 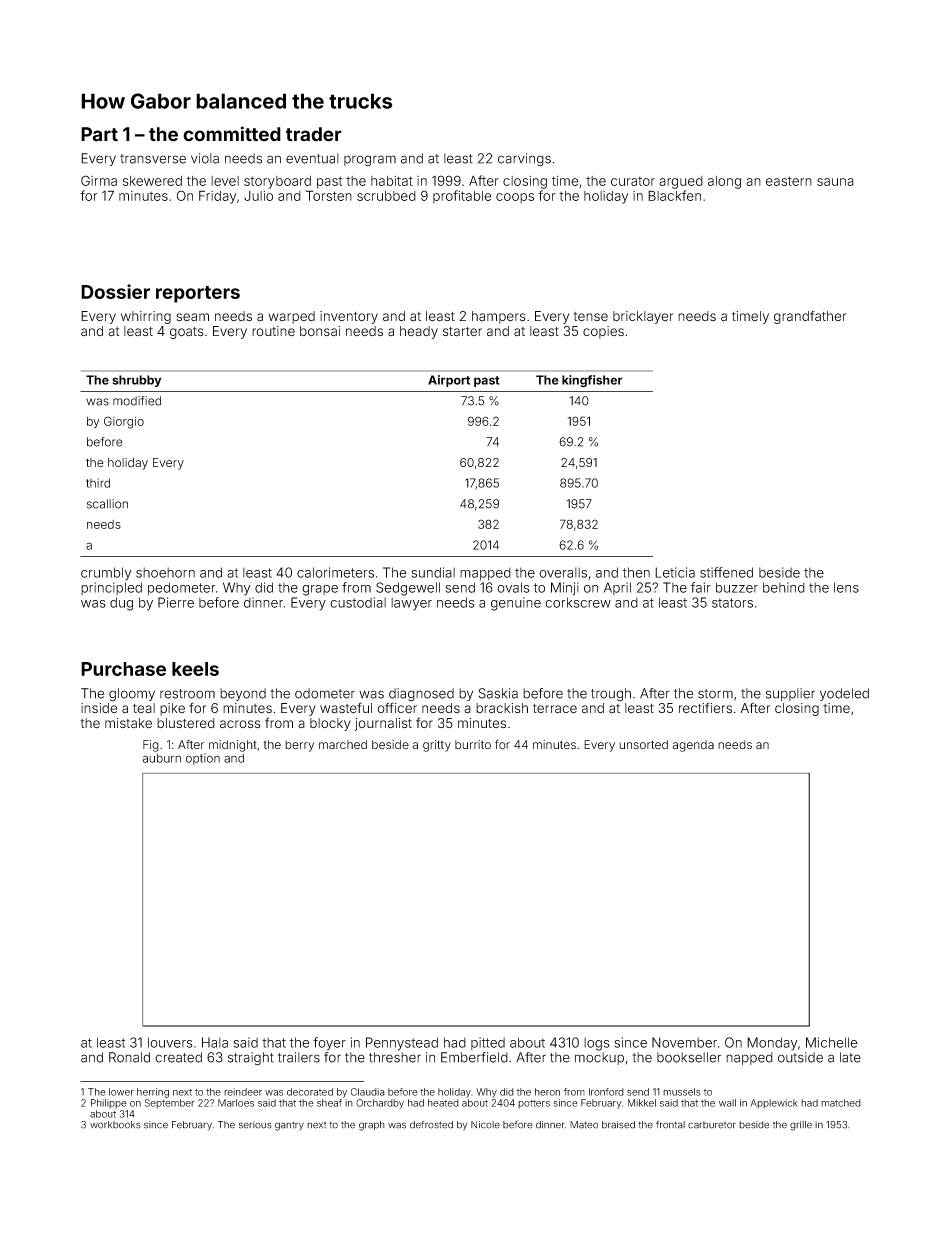 What do you see at coordinates (124, 422) in the screenshot?
I see `Giorgio` at bounding box center [124, 422].
